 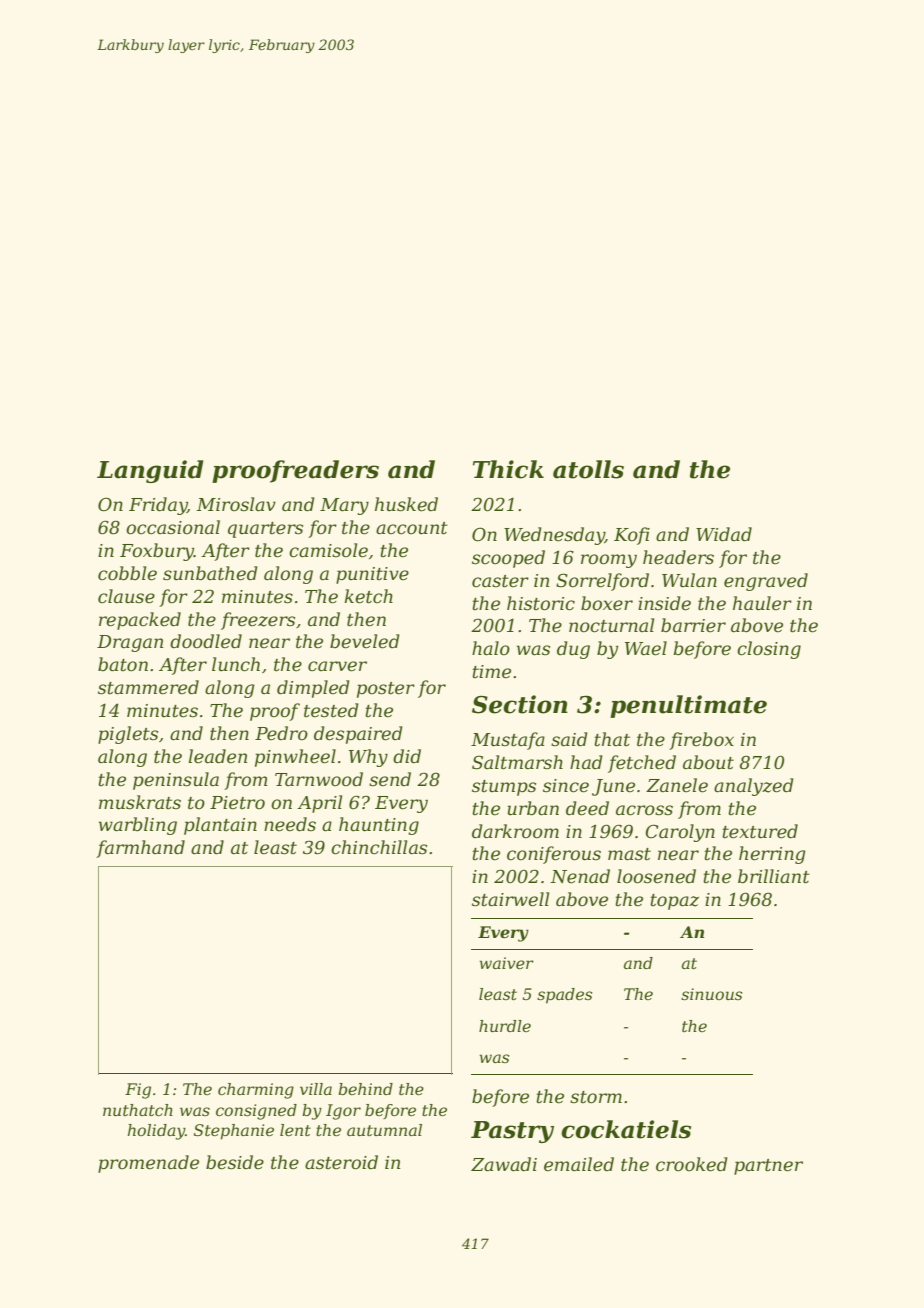 What do you see at coordinates (774, 876) in the screenshot?
I see `brilliant` at bounding box center [774, 876].
